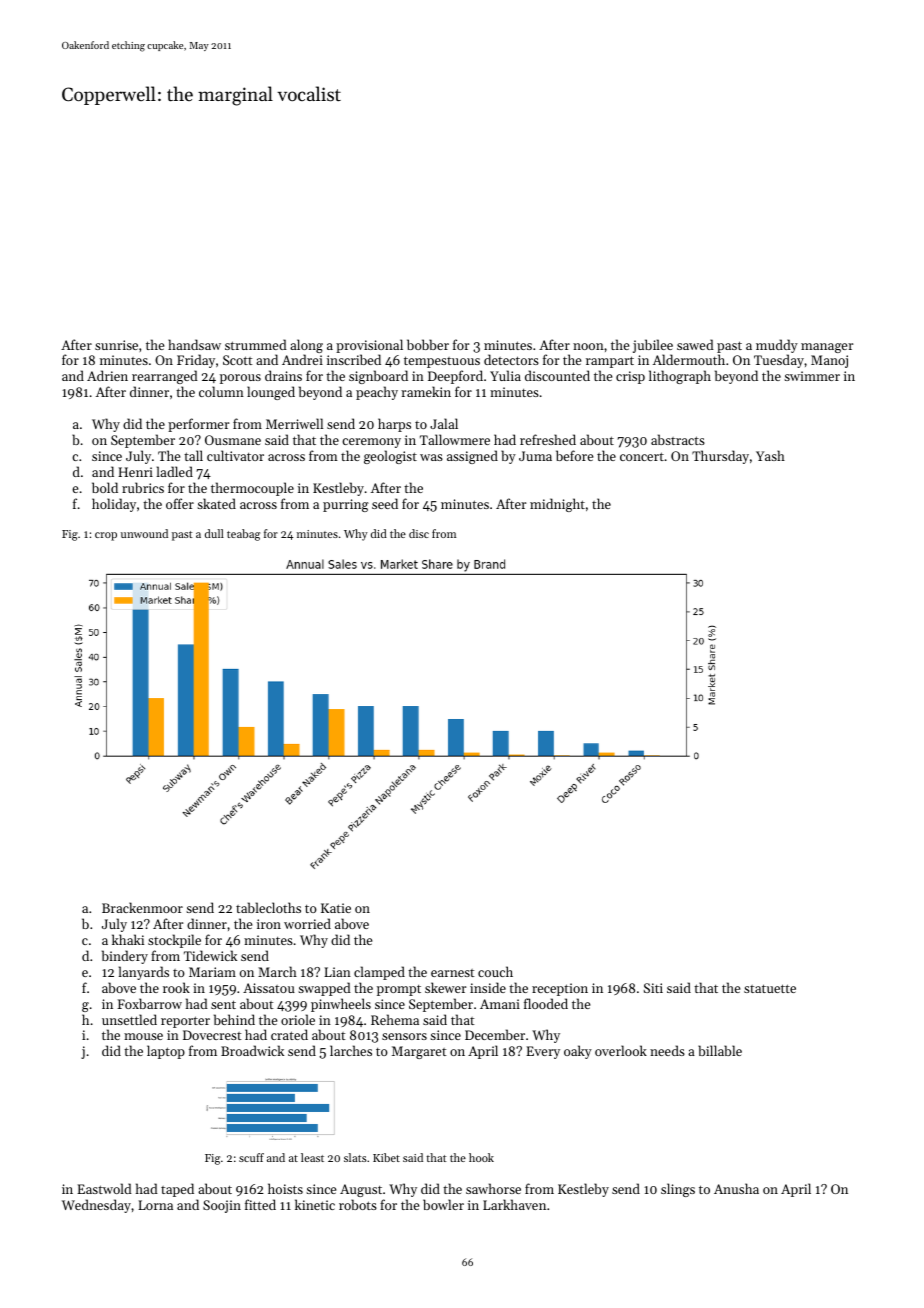 The width and height of the image is (924, 1308). Describe the element at coordinates (256, 344) in the image. I see `strummed` at that location.
